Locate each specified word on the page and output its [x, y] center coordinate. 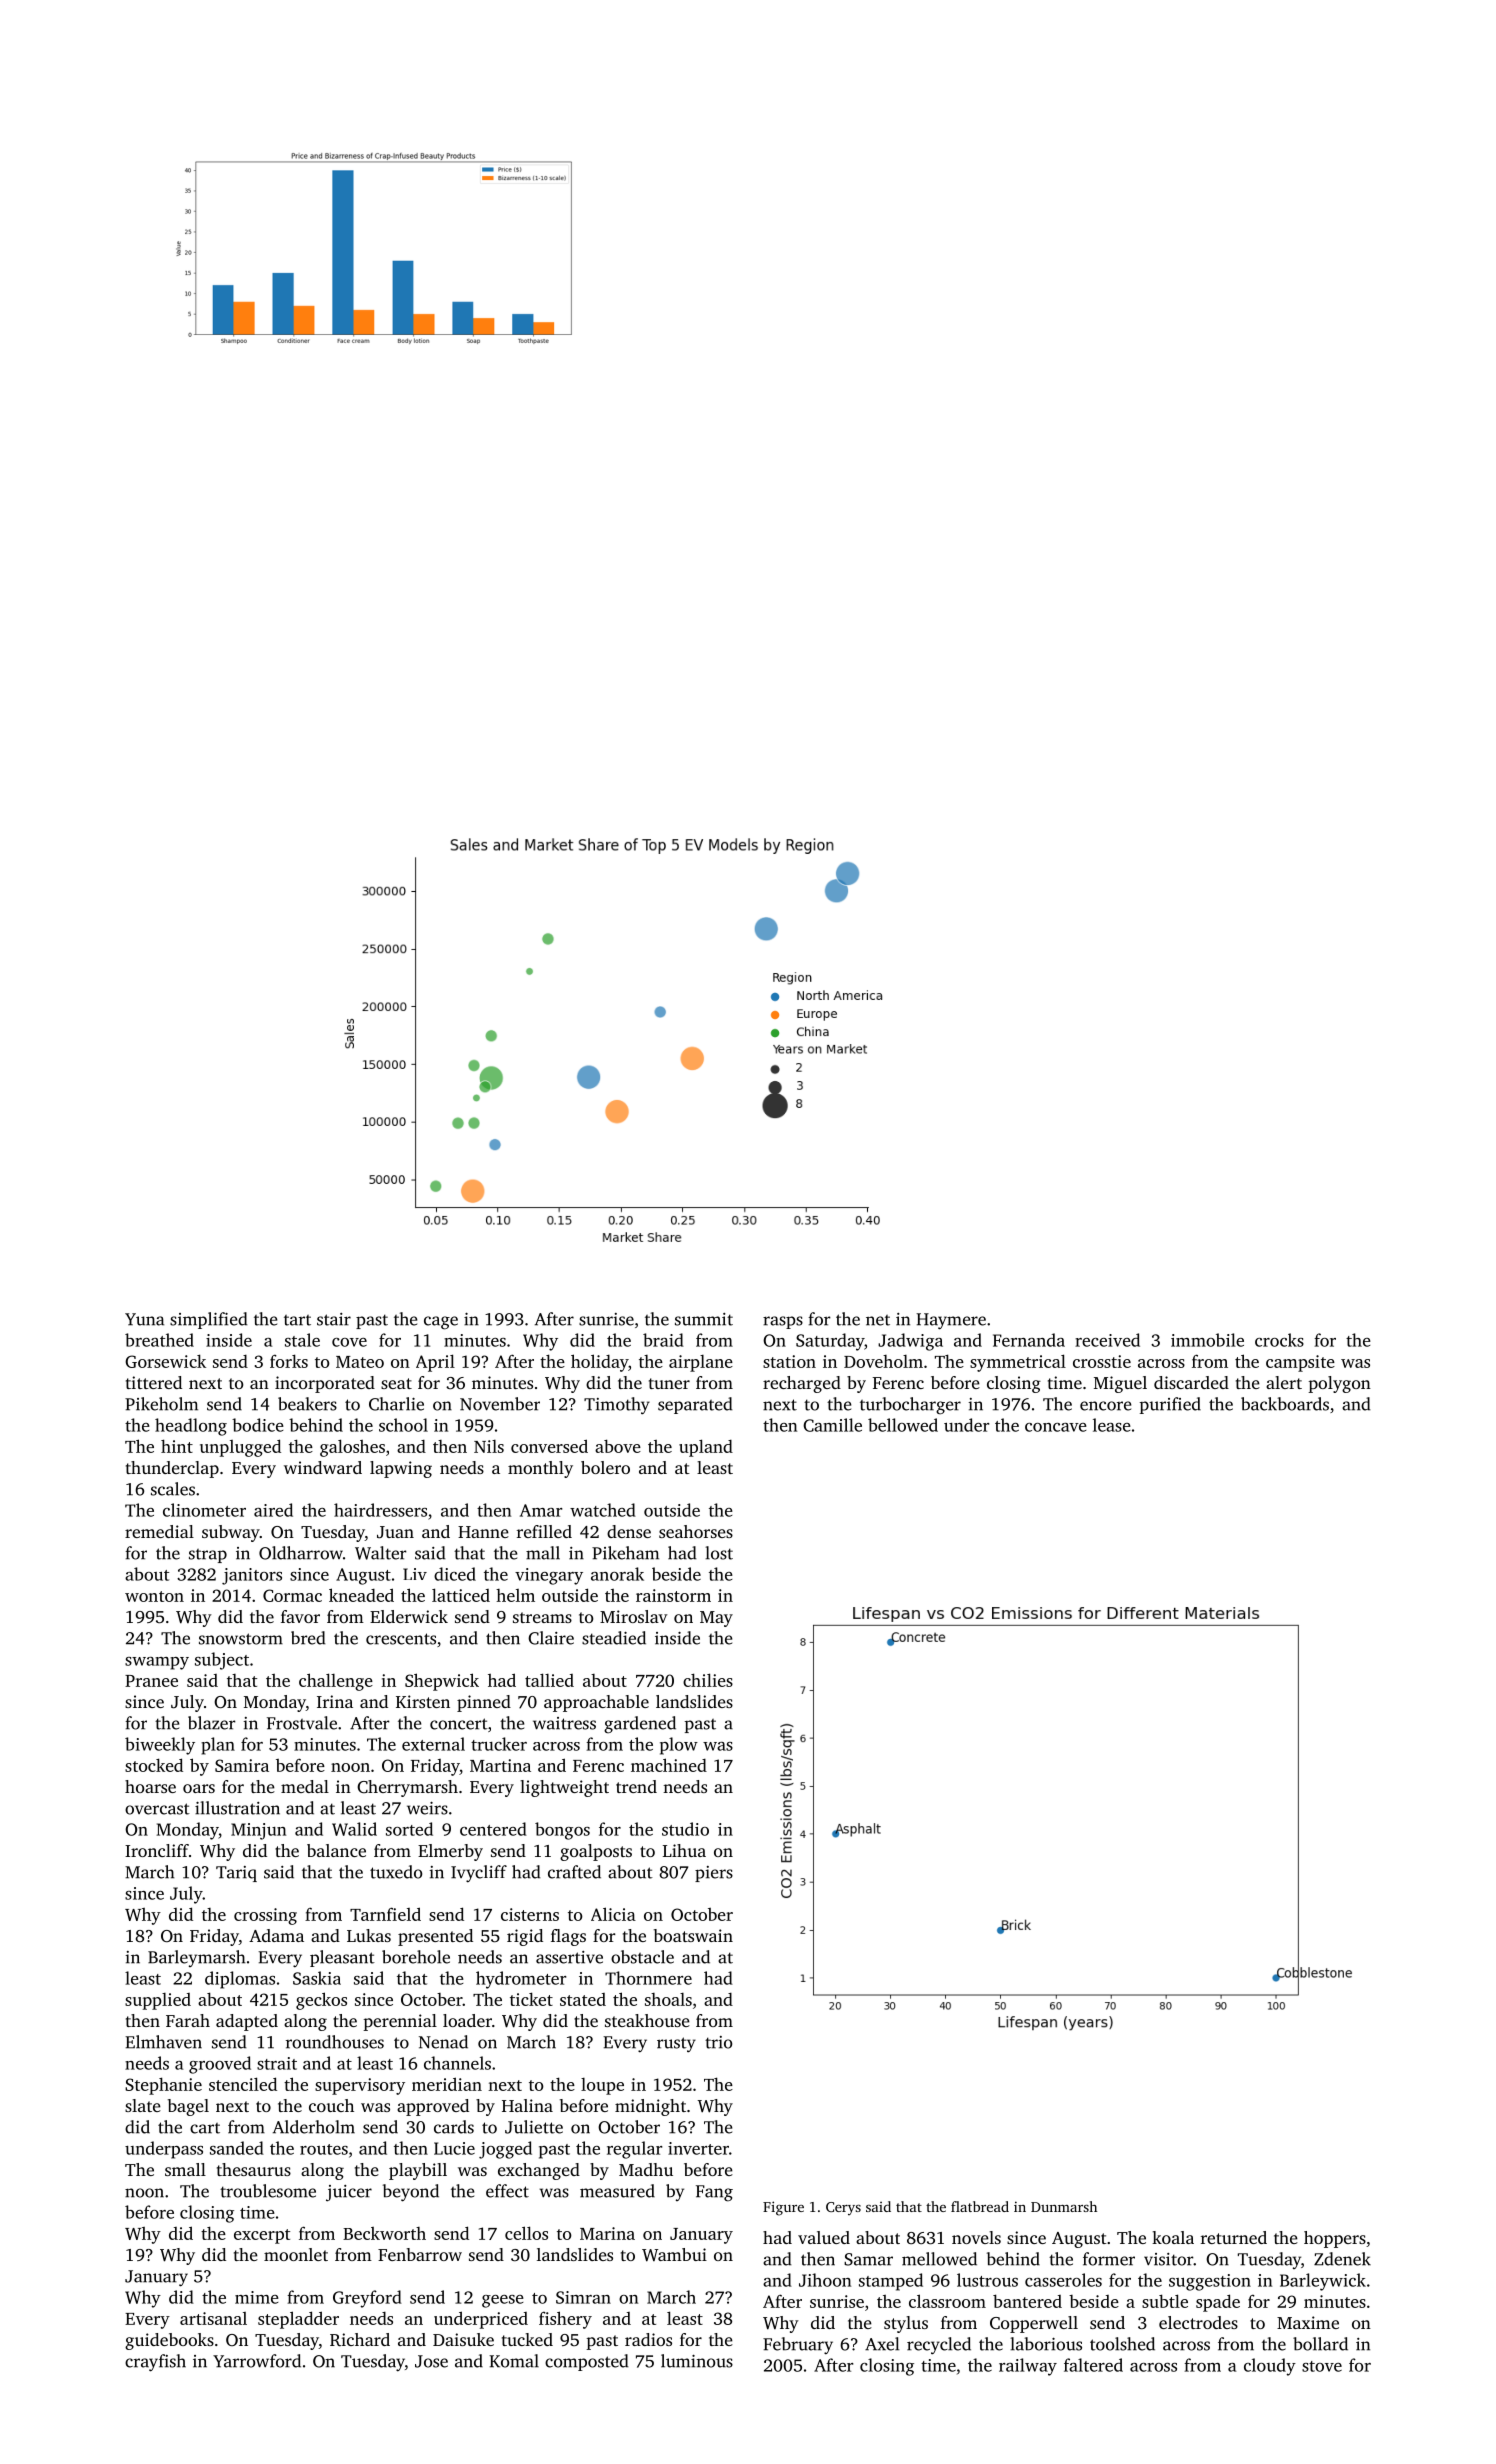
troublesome [268, 2191]
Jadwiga [910, 1342]
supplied [158, 2001]
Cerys [843, 2208]
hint [177, 1446]
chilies [708, 1680]
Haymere [951, 1321]
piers [714, 1874]
